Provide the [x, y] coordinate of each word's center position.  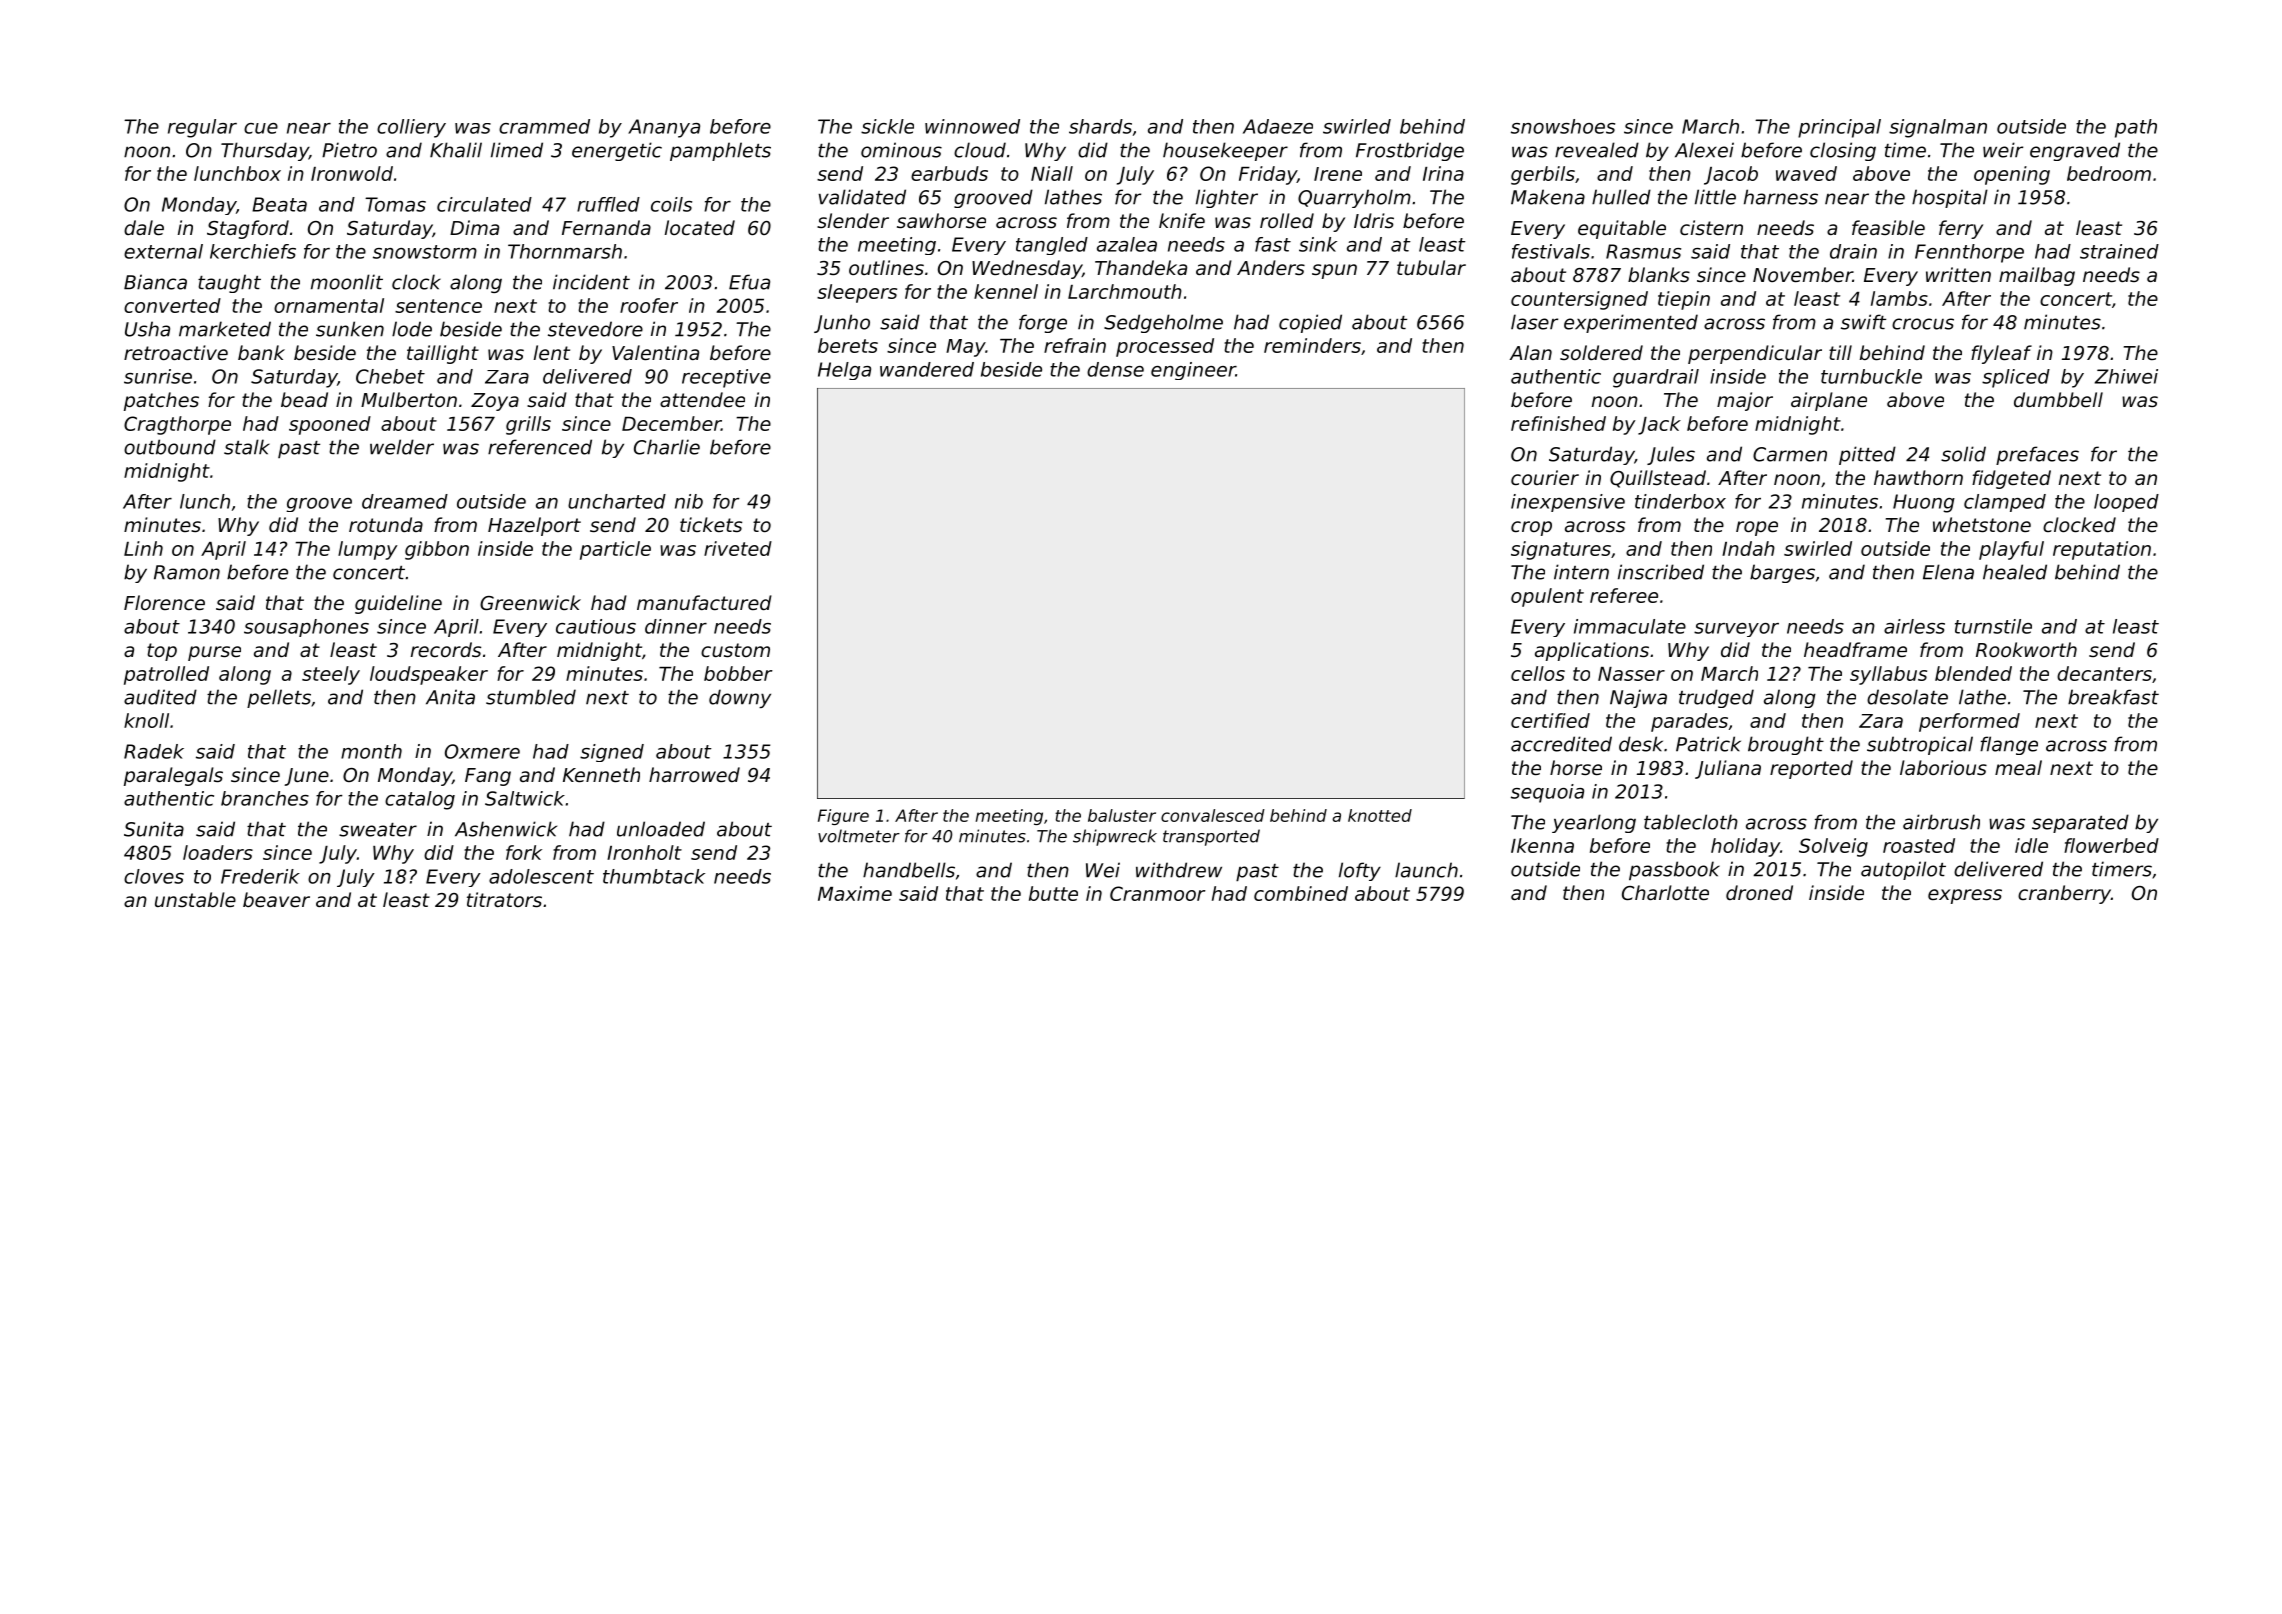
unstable [195, 899]
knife [1182, 220]
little [1715, 197]
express [1965, 896]
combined [1301, 893]
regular [202, 128]
